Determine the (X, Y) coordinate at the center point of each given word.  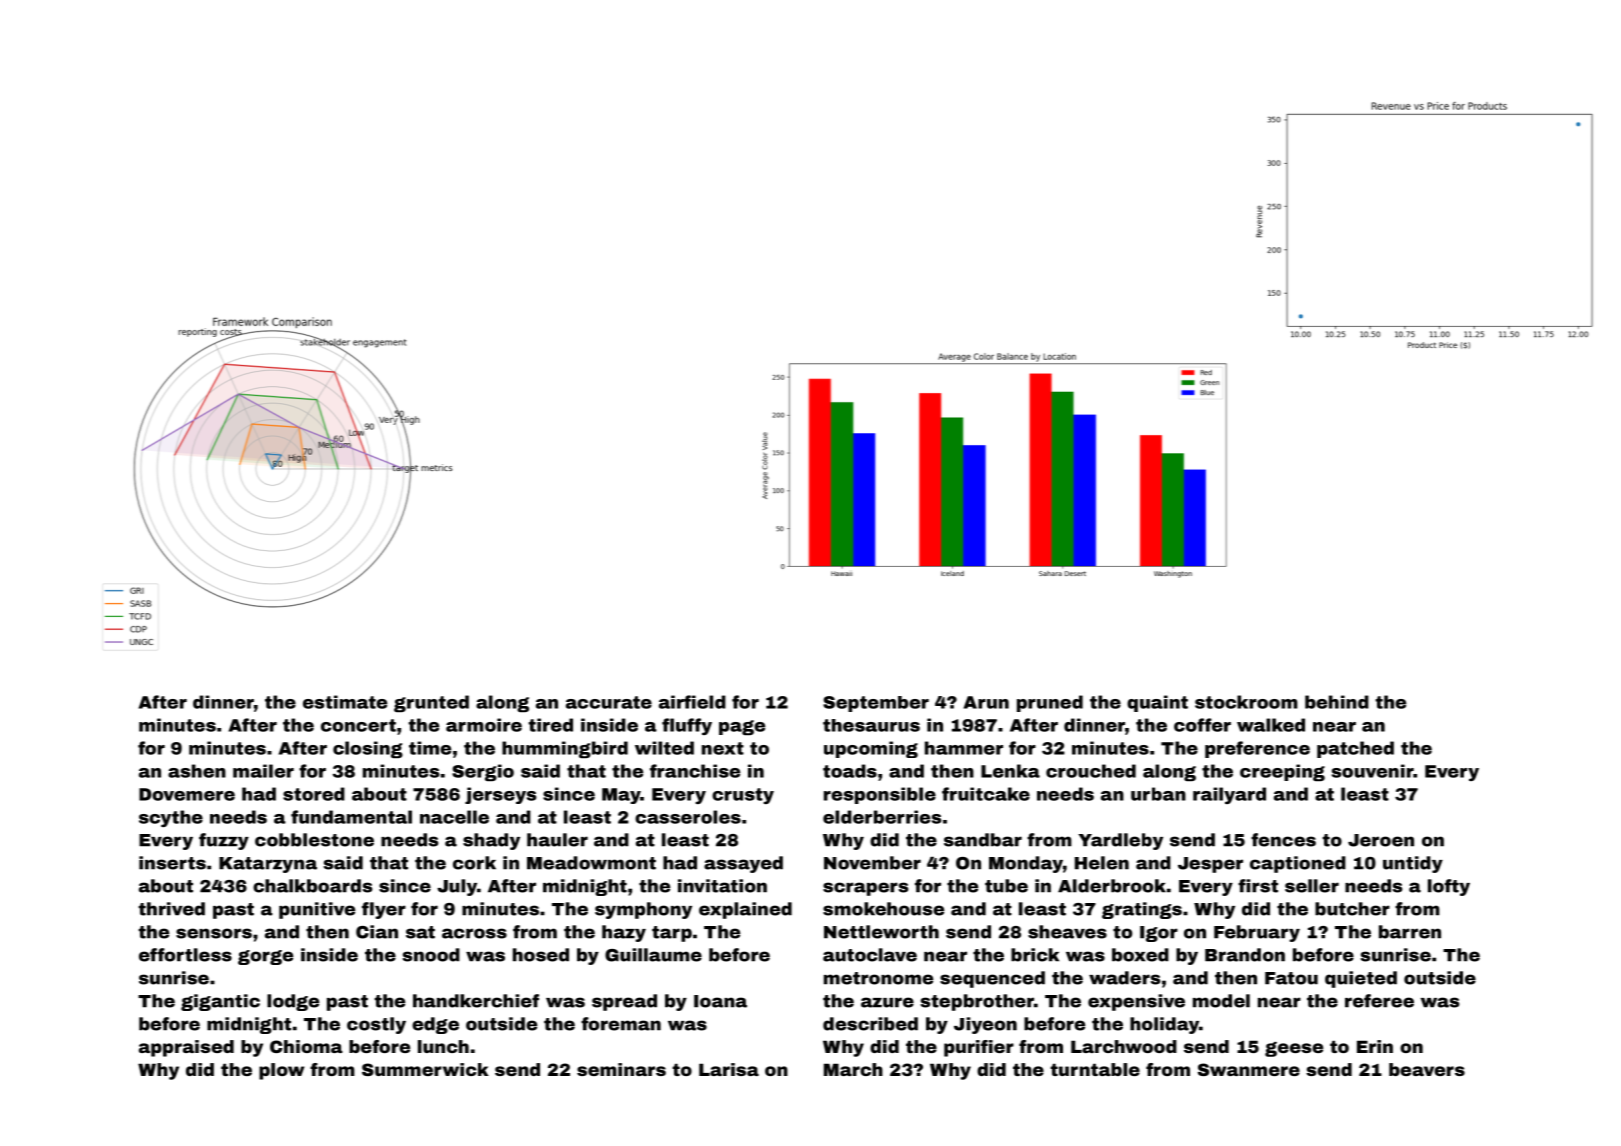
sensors (214, 933)
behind (1337, 702)
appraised (186, 1048)
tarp (672, 934)
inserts (172, 863)
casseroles (688, 817)
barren (1410, 932)
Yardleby (1120, 841)
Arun (986, 702)
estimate (345, 702)
